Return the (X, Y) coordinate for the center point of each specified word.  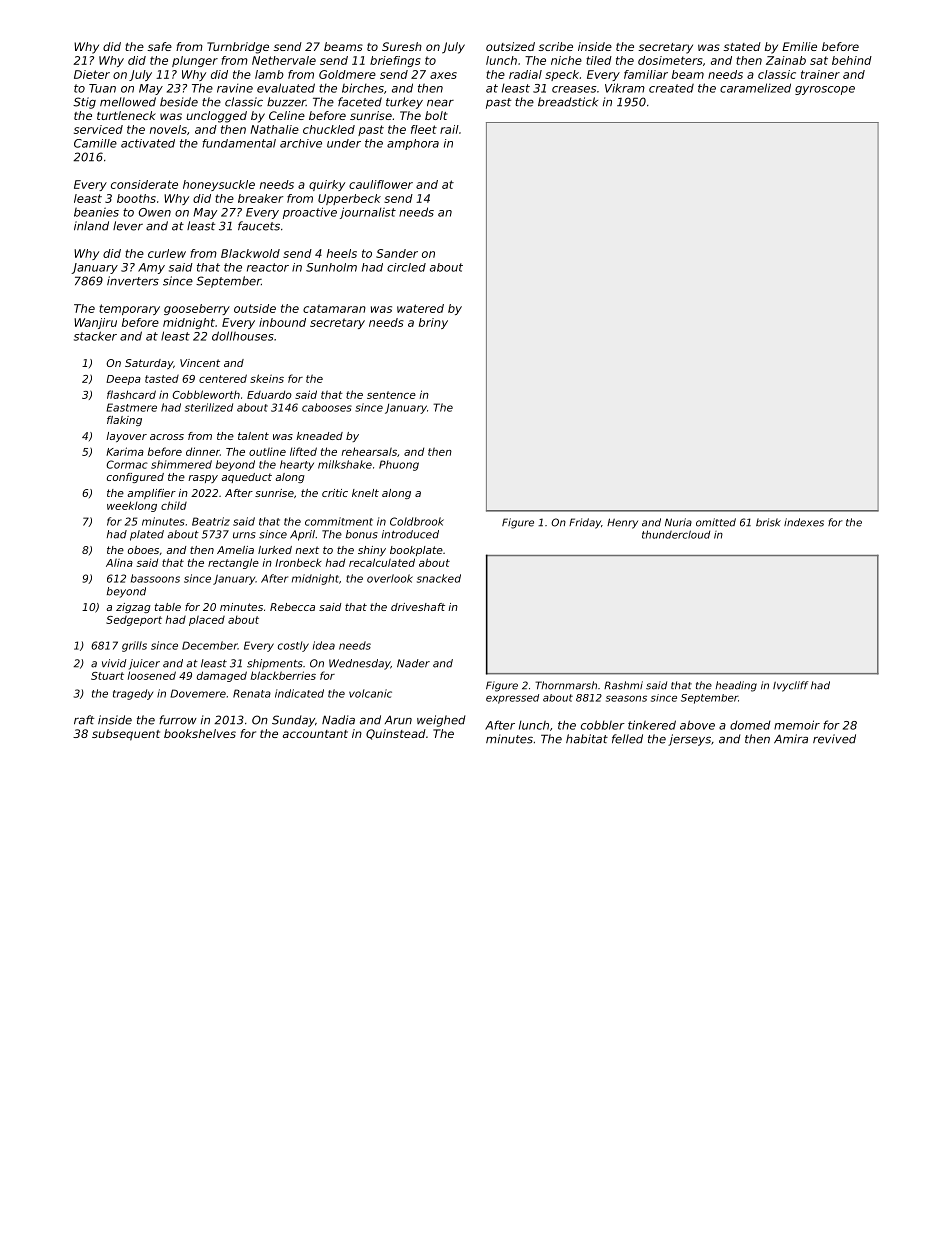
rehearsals (369, 451)
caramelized (755, 88)
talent (253, 436)
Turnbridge (238, 48)
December (210, 645)
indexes (804, 522)
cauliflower (381, 184)
